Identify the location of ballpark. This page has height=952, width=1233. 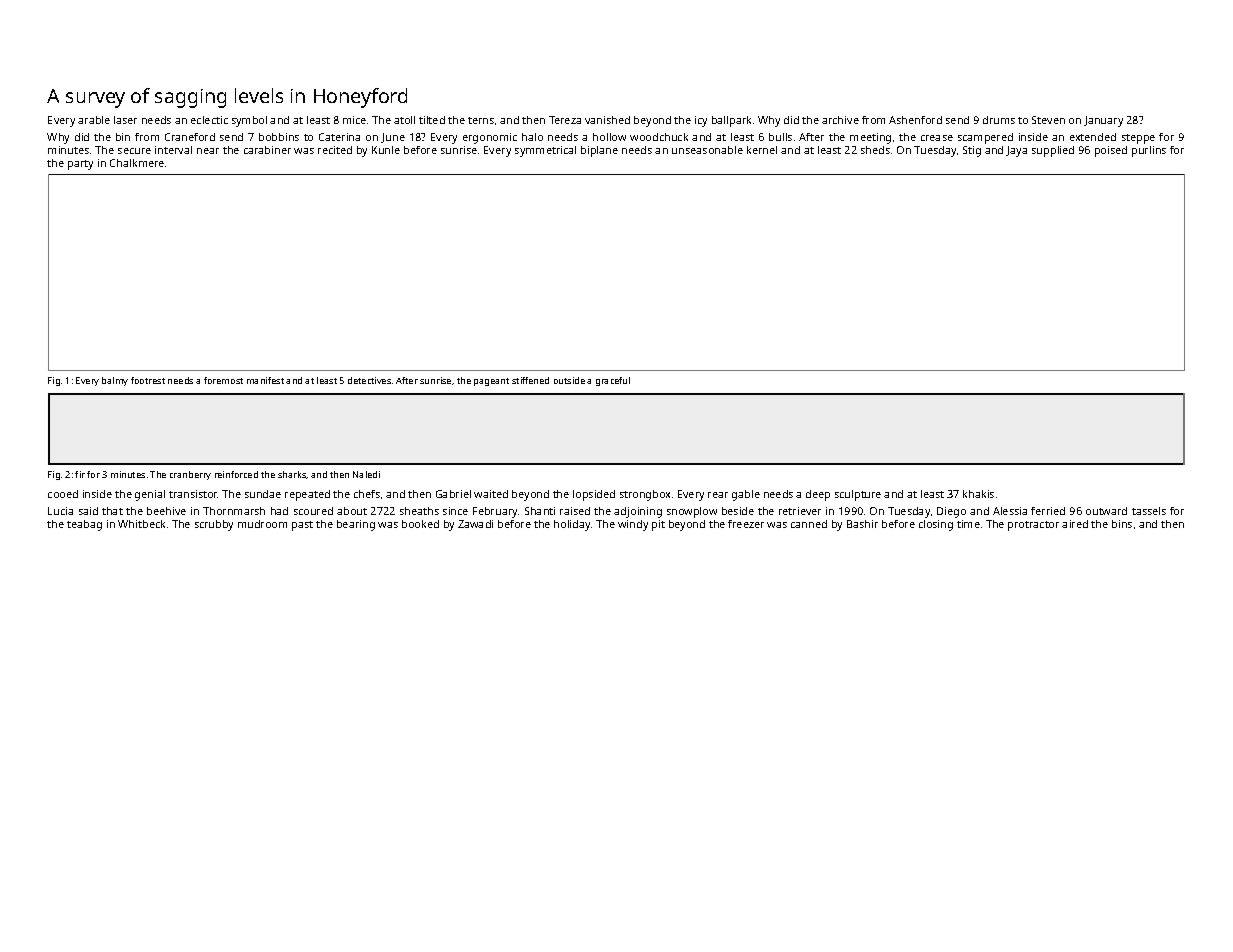
(731, 121).
